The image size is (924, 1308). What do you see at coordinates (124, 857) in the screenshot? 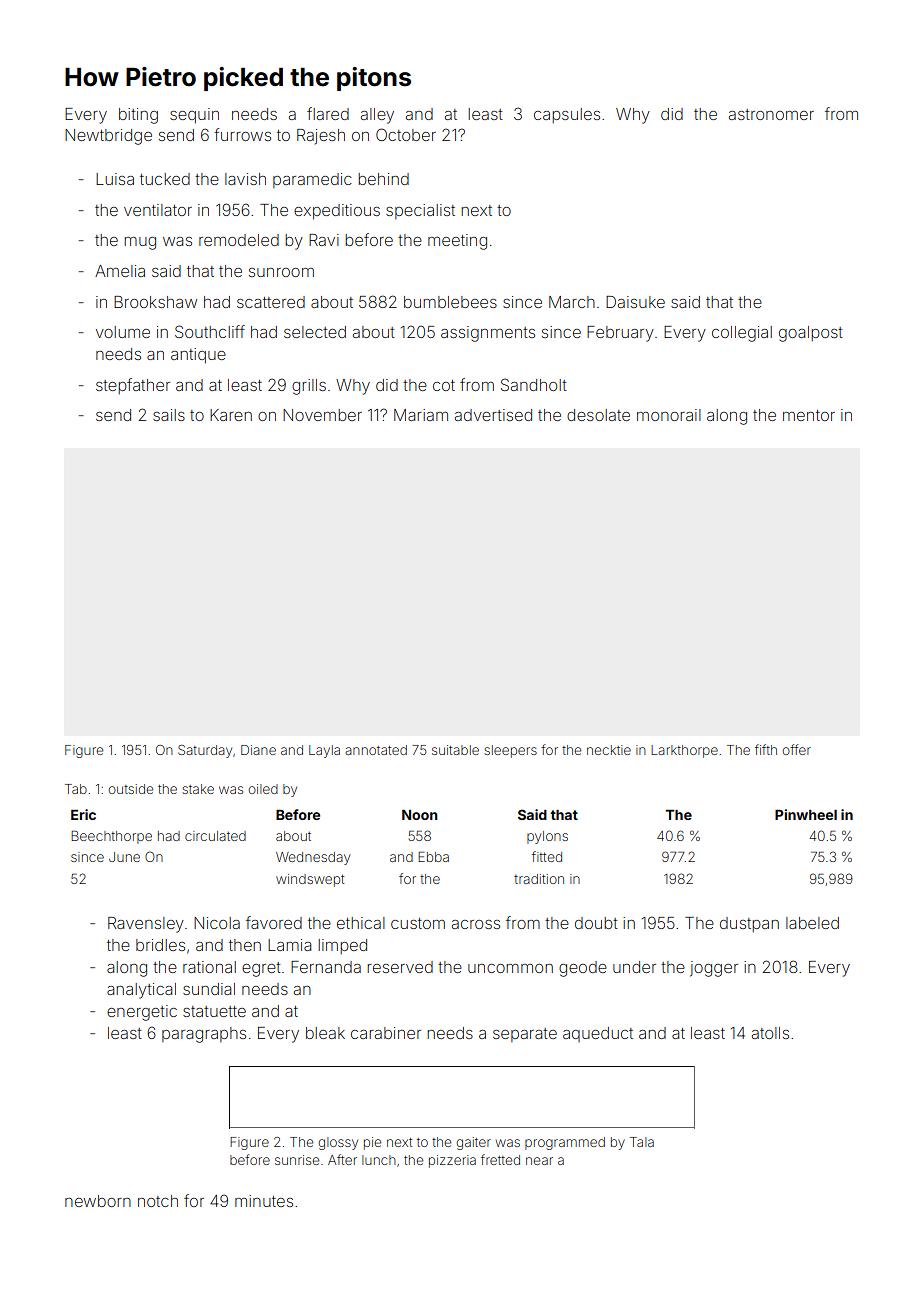
I see `June` at bounding box center [124, 857].
